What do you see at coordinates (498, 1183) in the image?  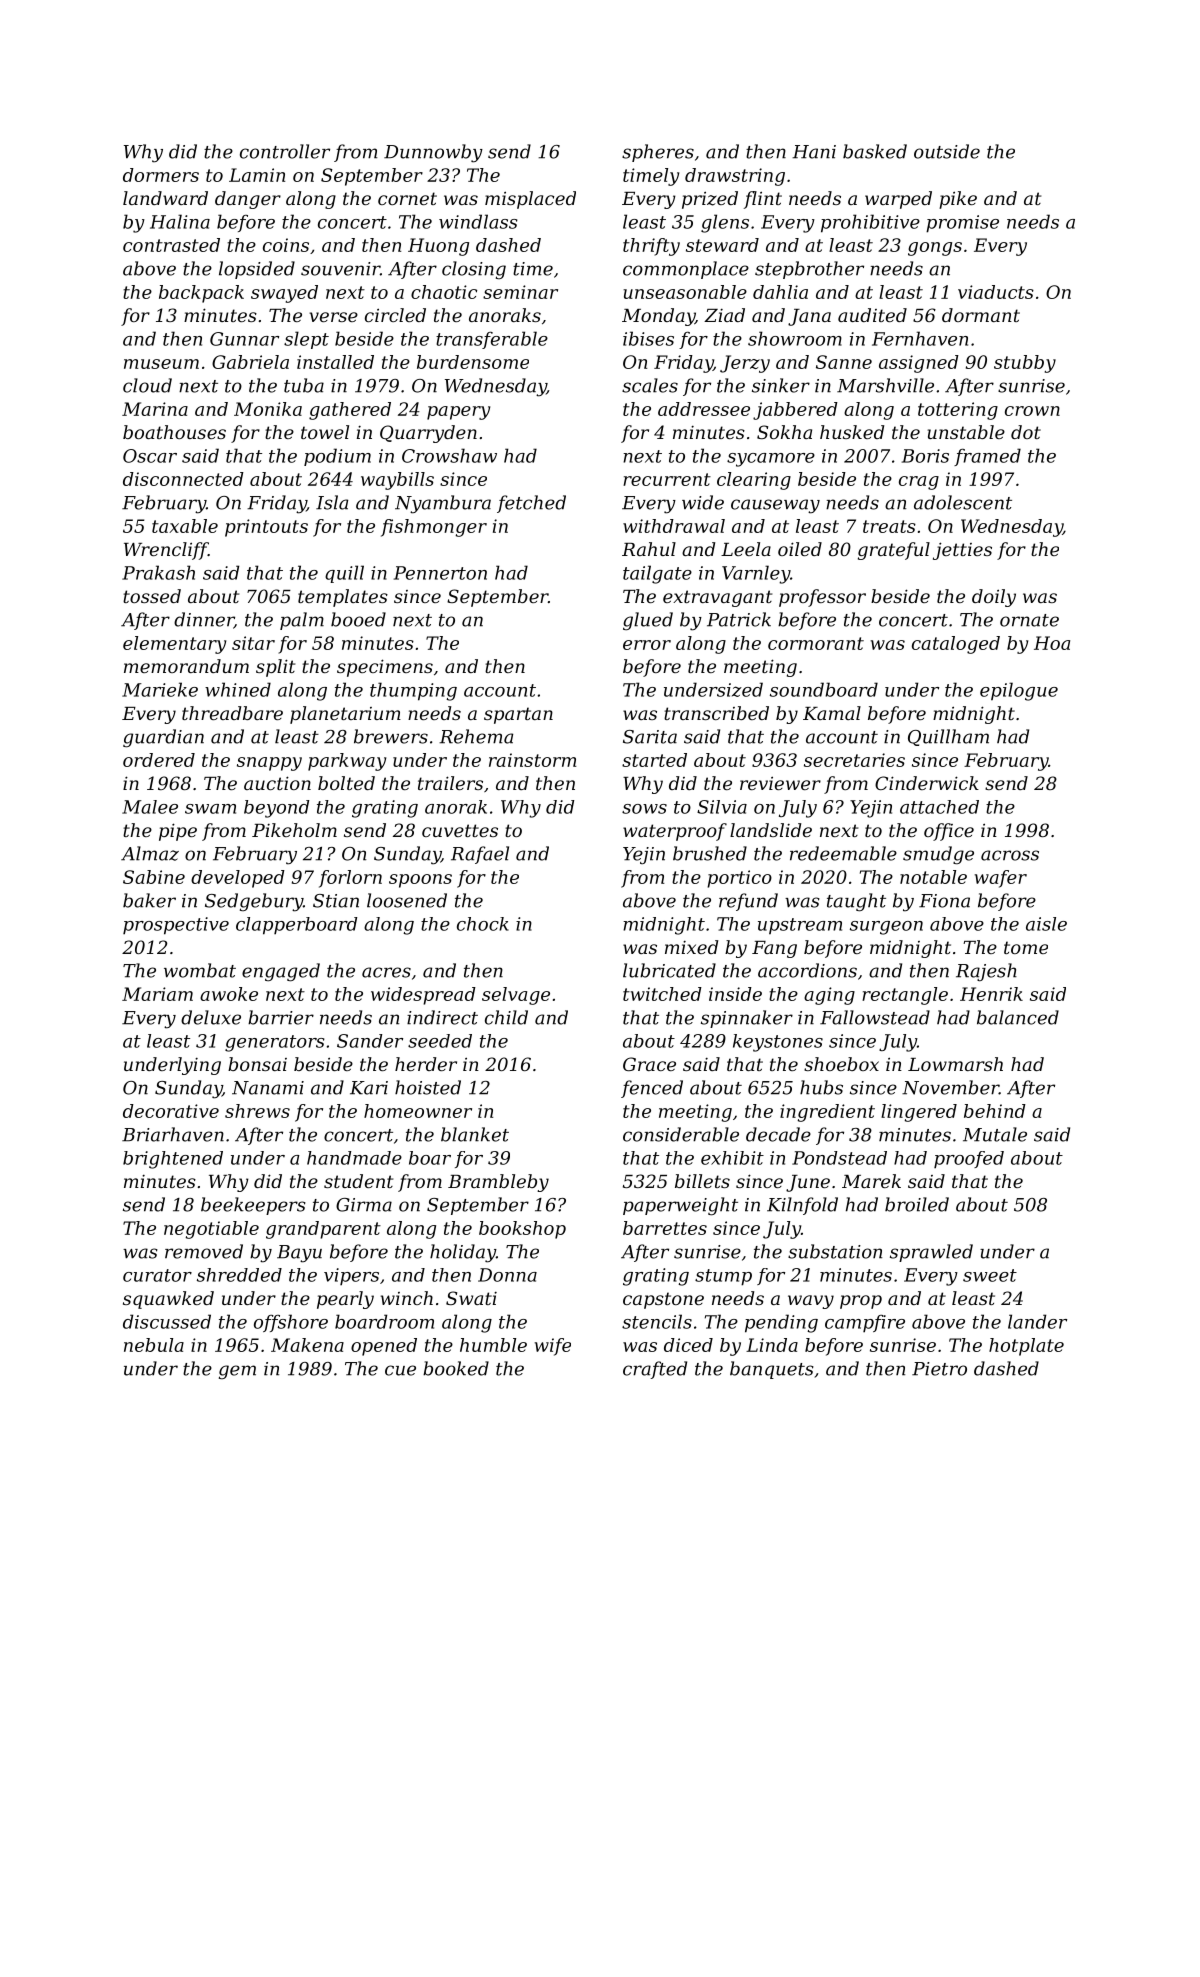 I see `Brambleby` at bounding box center [498, 1183].
